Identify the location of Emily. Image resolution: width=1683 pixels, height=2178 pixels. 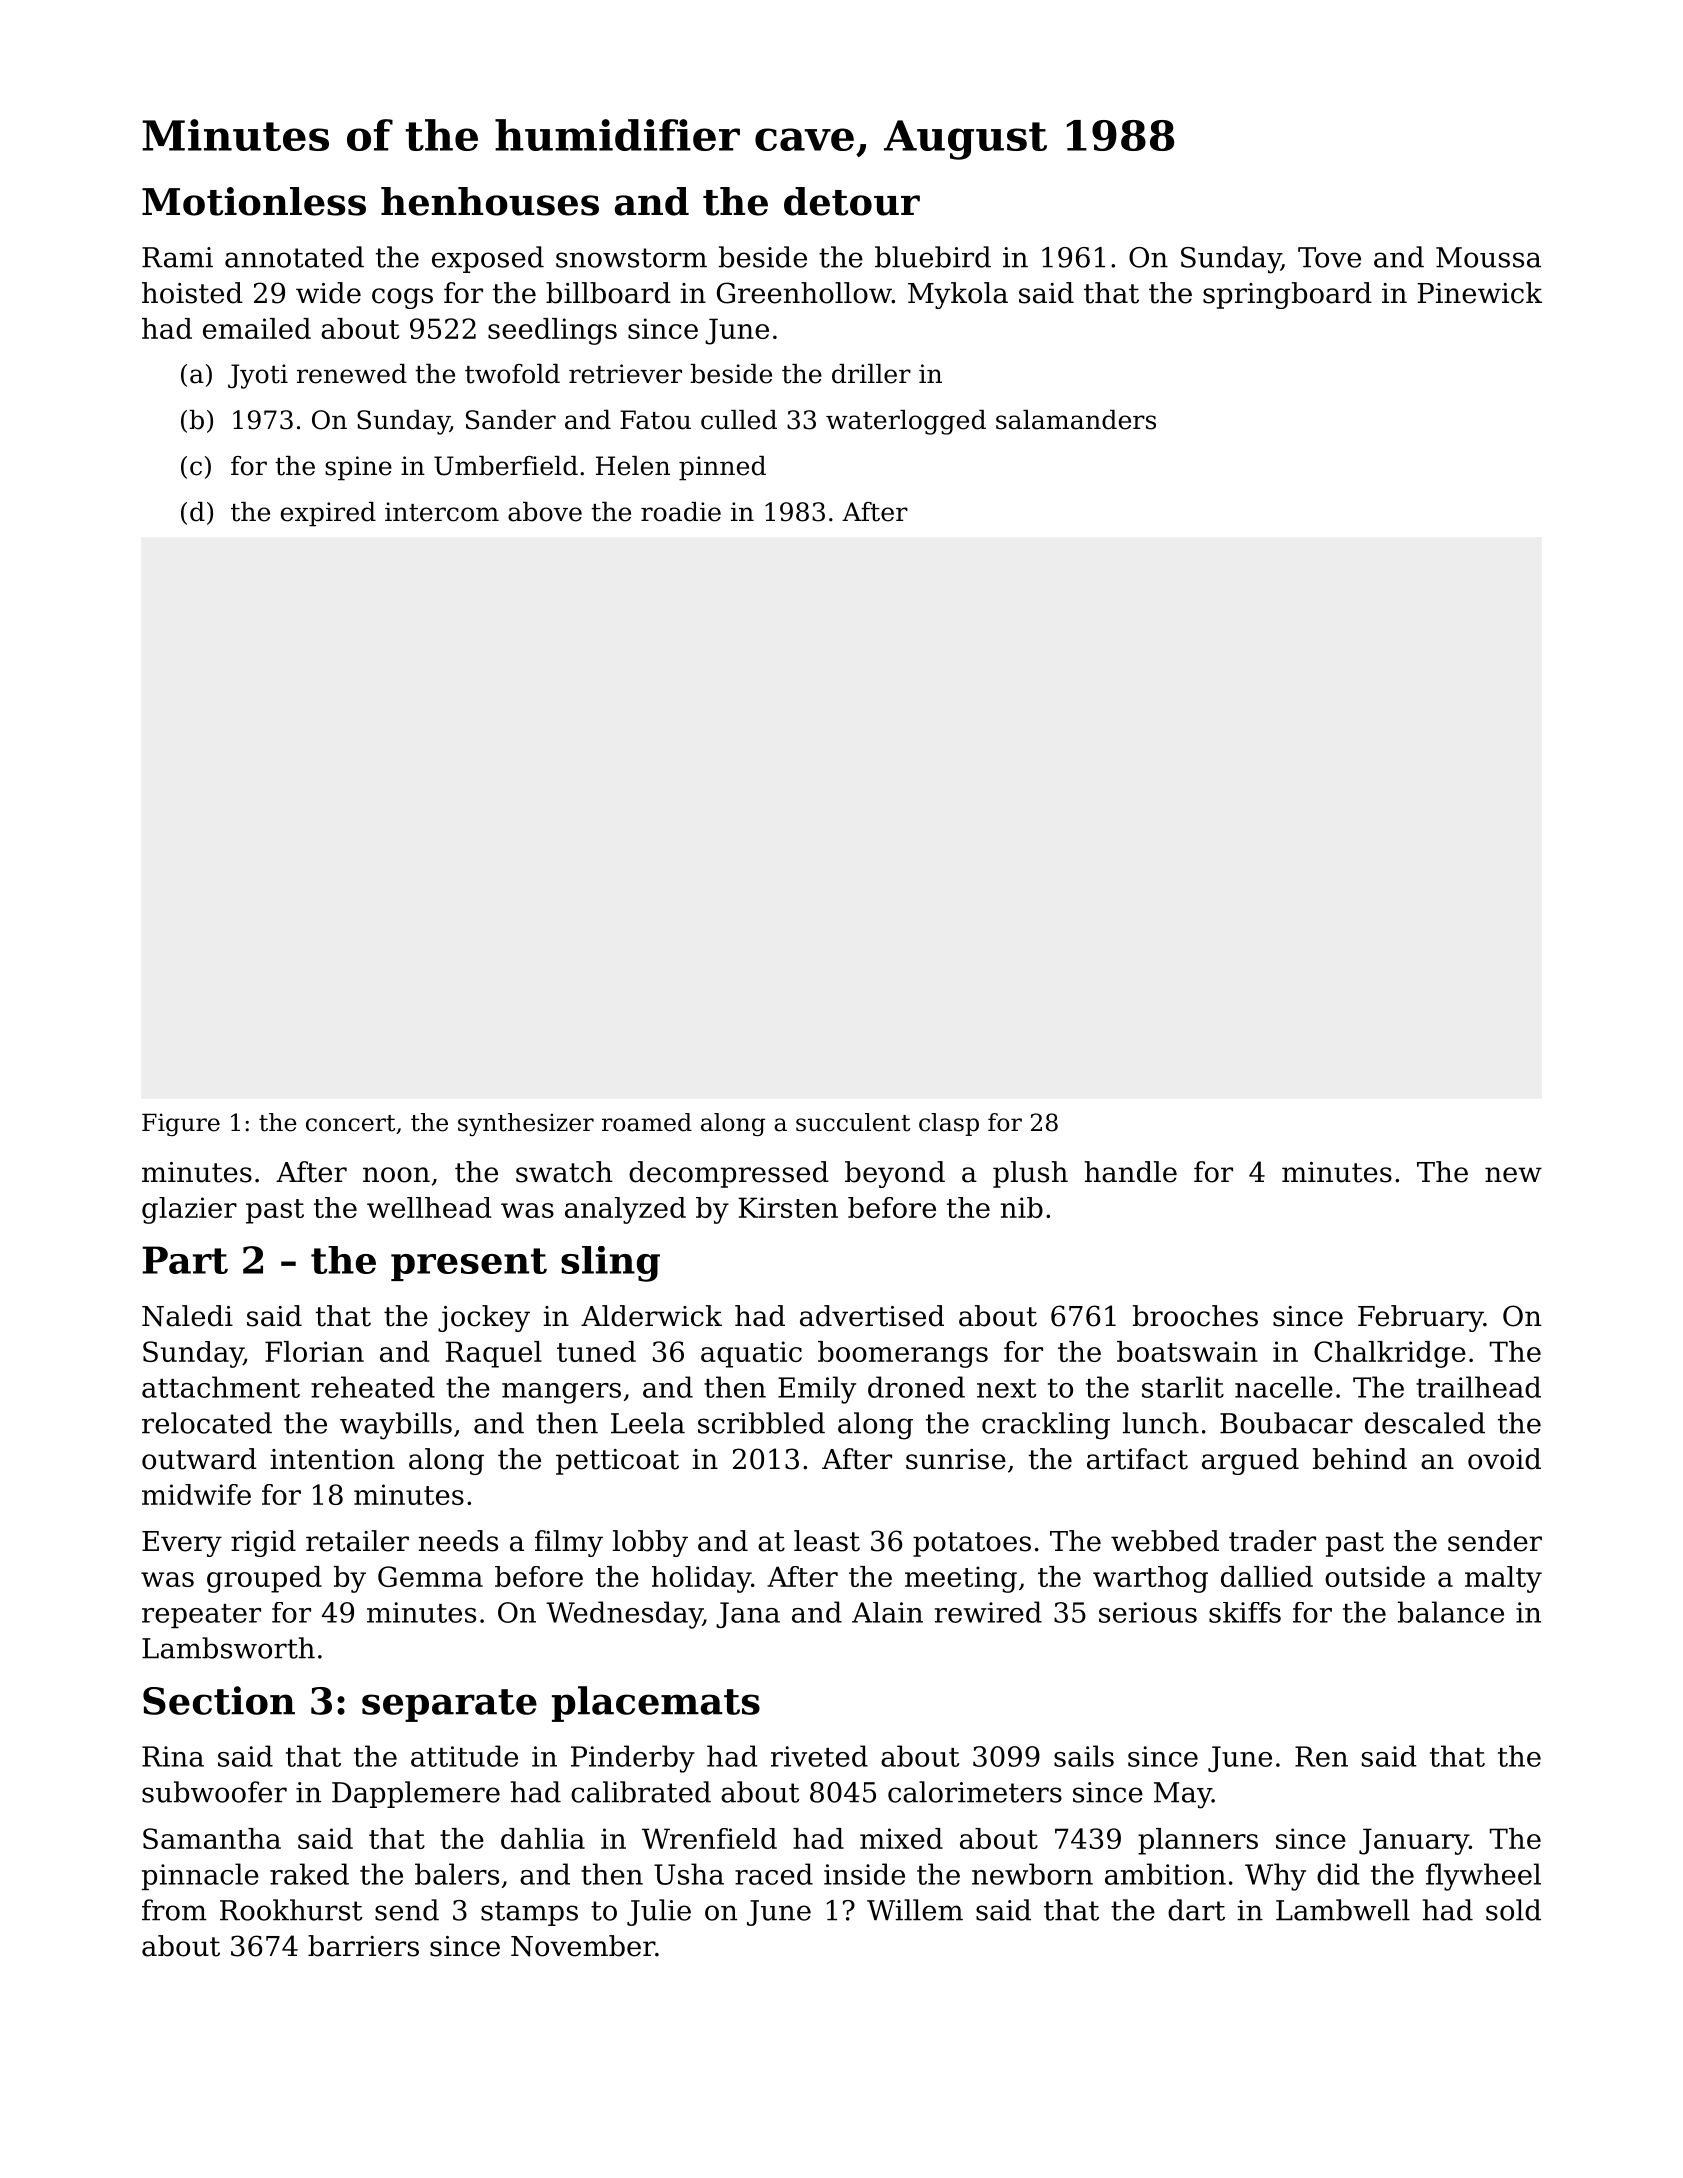
(817, 1390).
